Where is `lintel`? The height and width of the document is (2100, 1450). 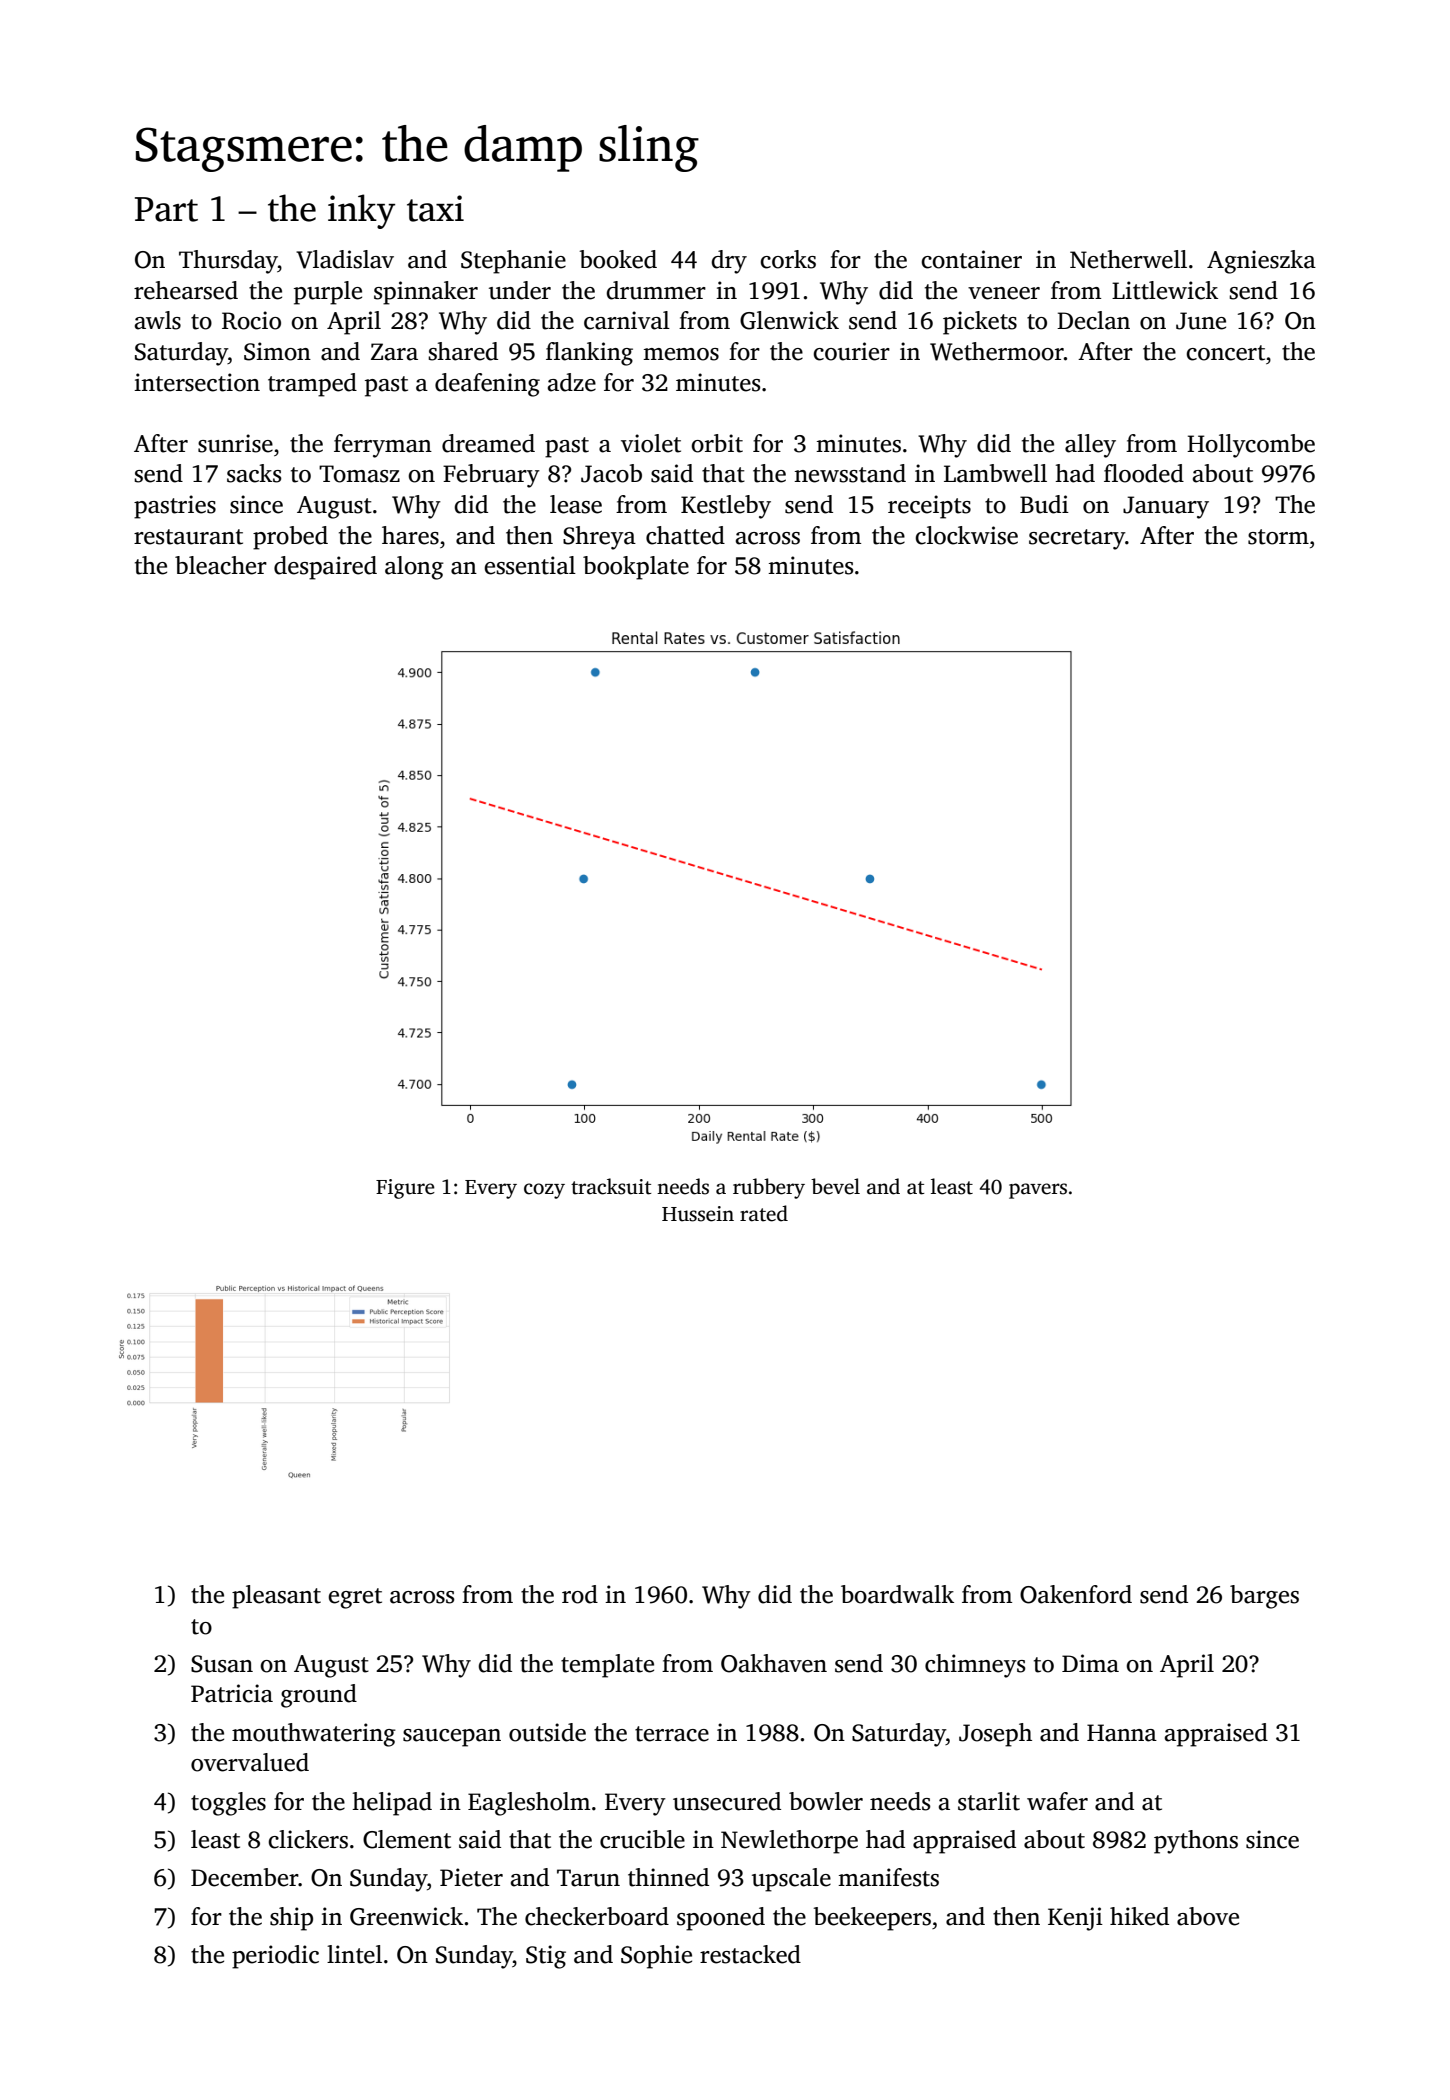 lintel is located at coordinates (354, 1954).
